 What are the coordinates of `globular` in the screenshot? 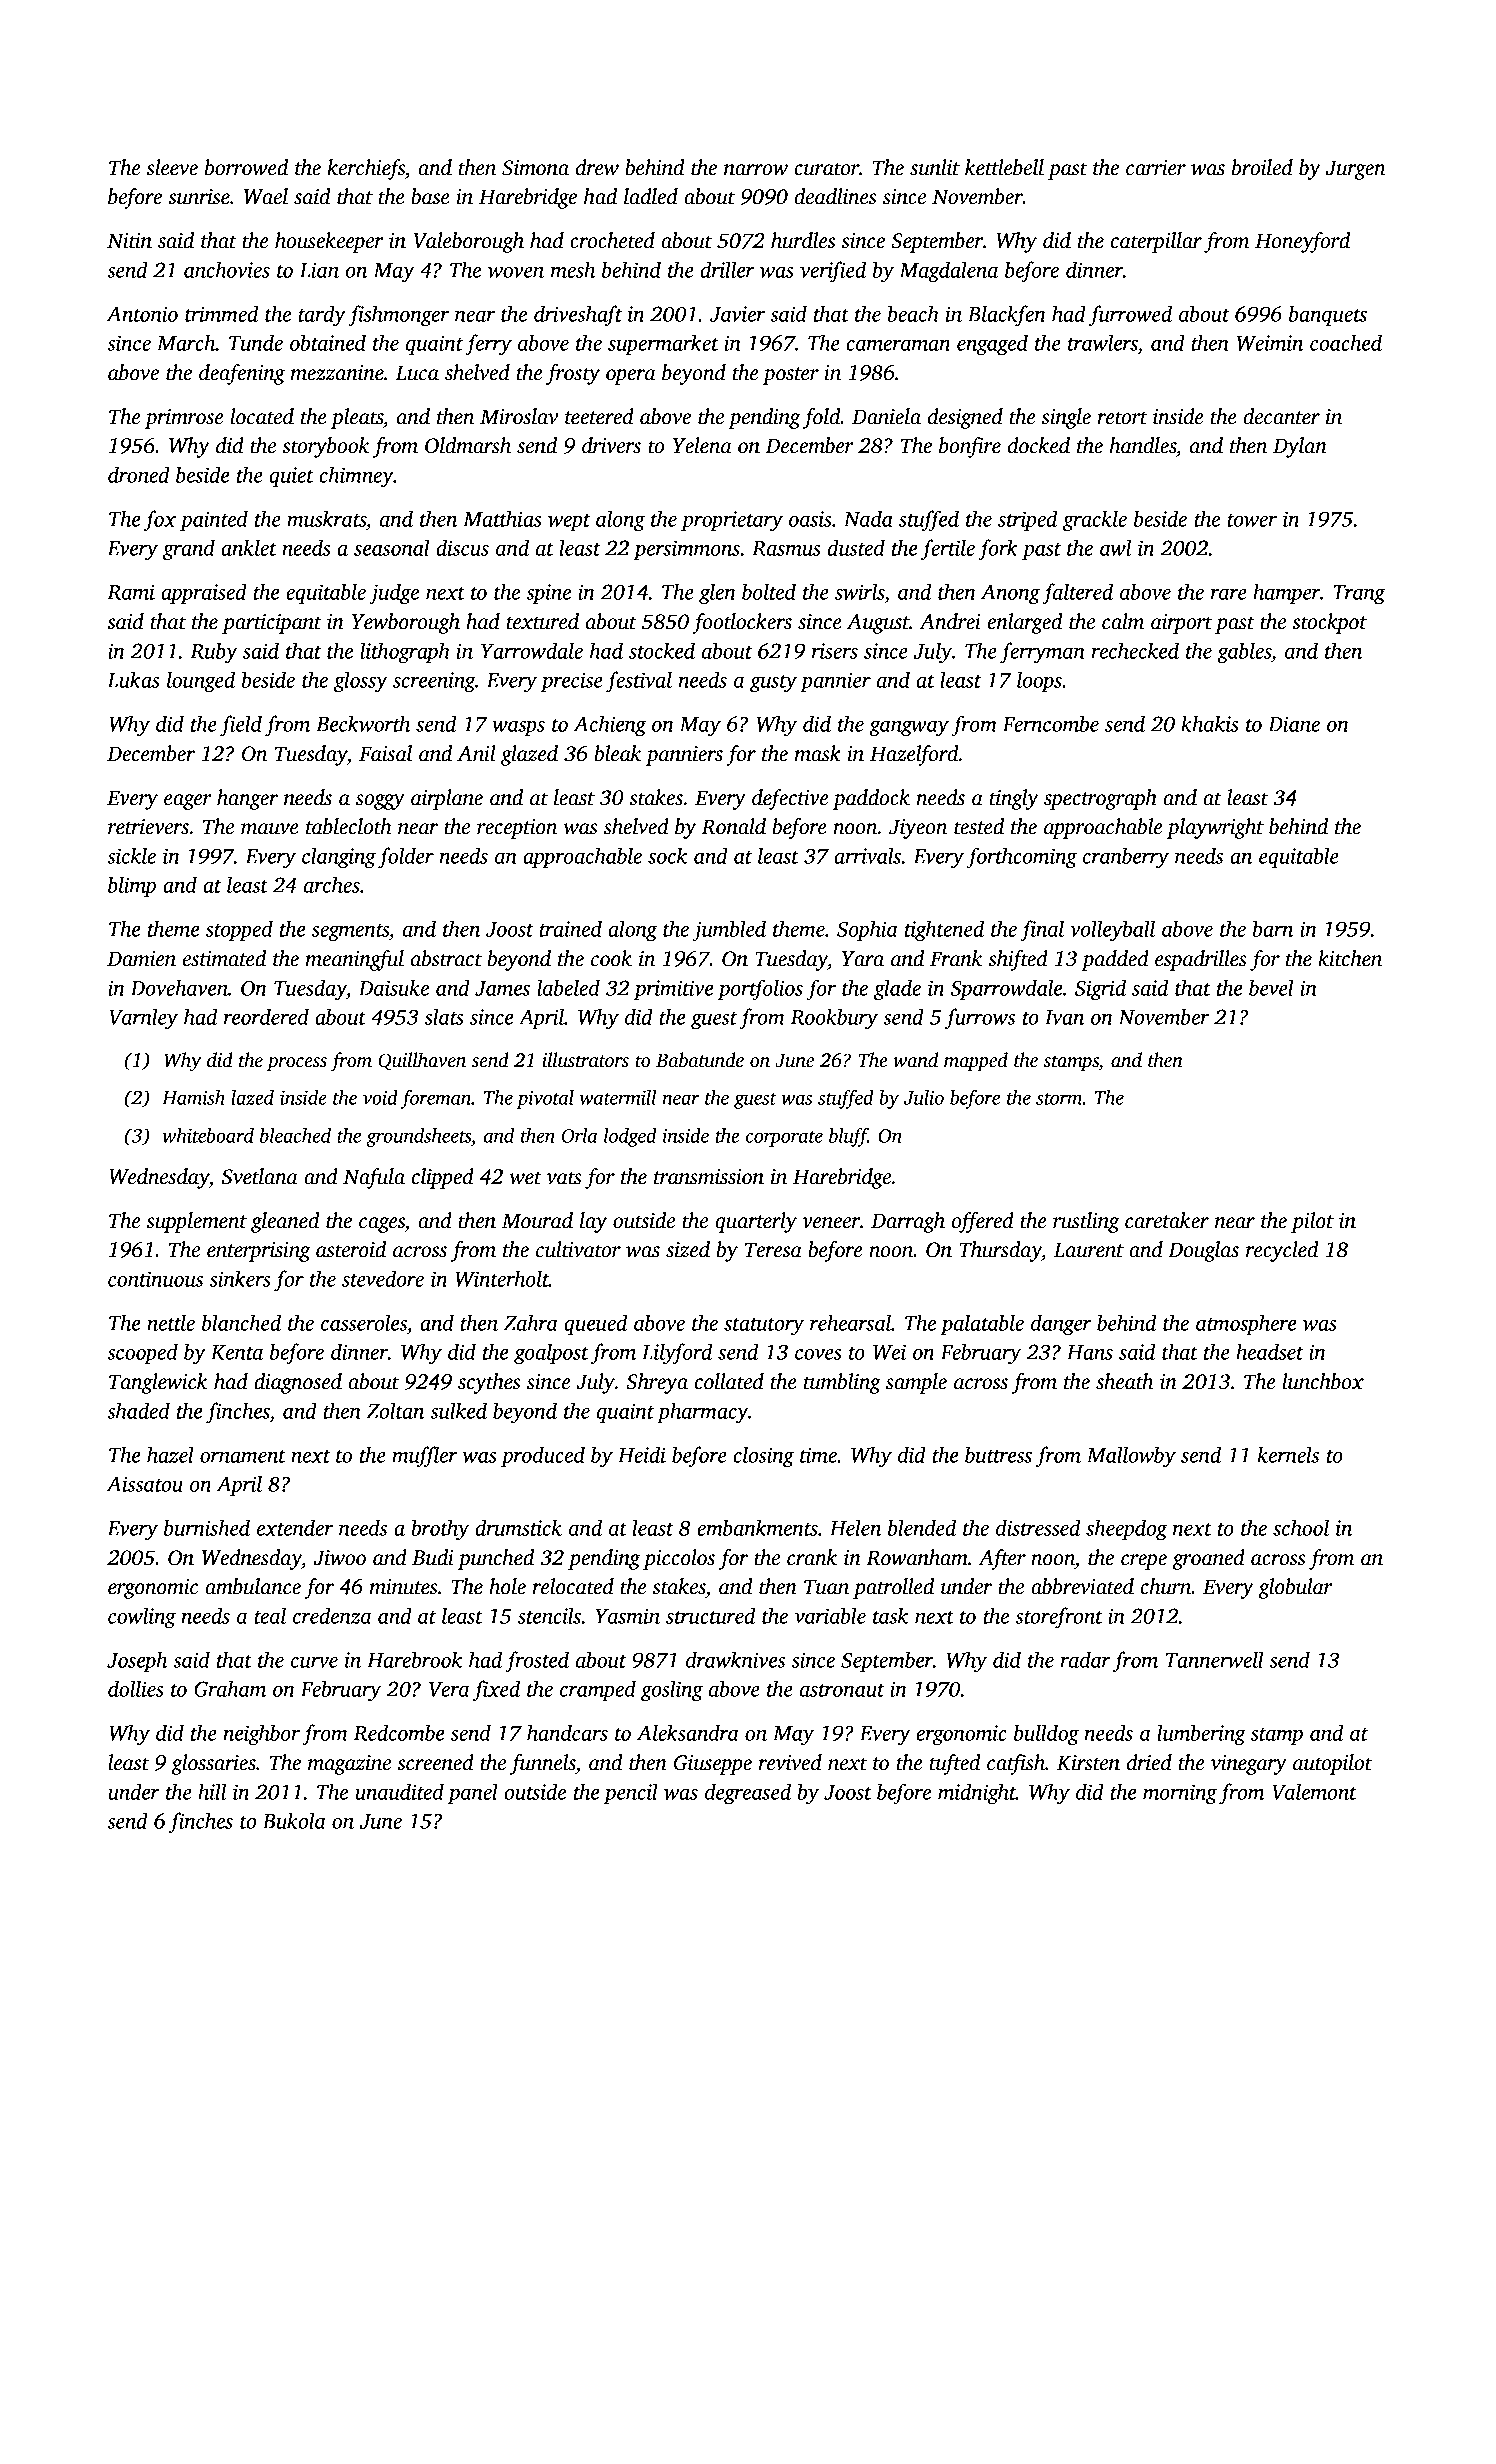 It's located at (1295, 1588).
